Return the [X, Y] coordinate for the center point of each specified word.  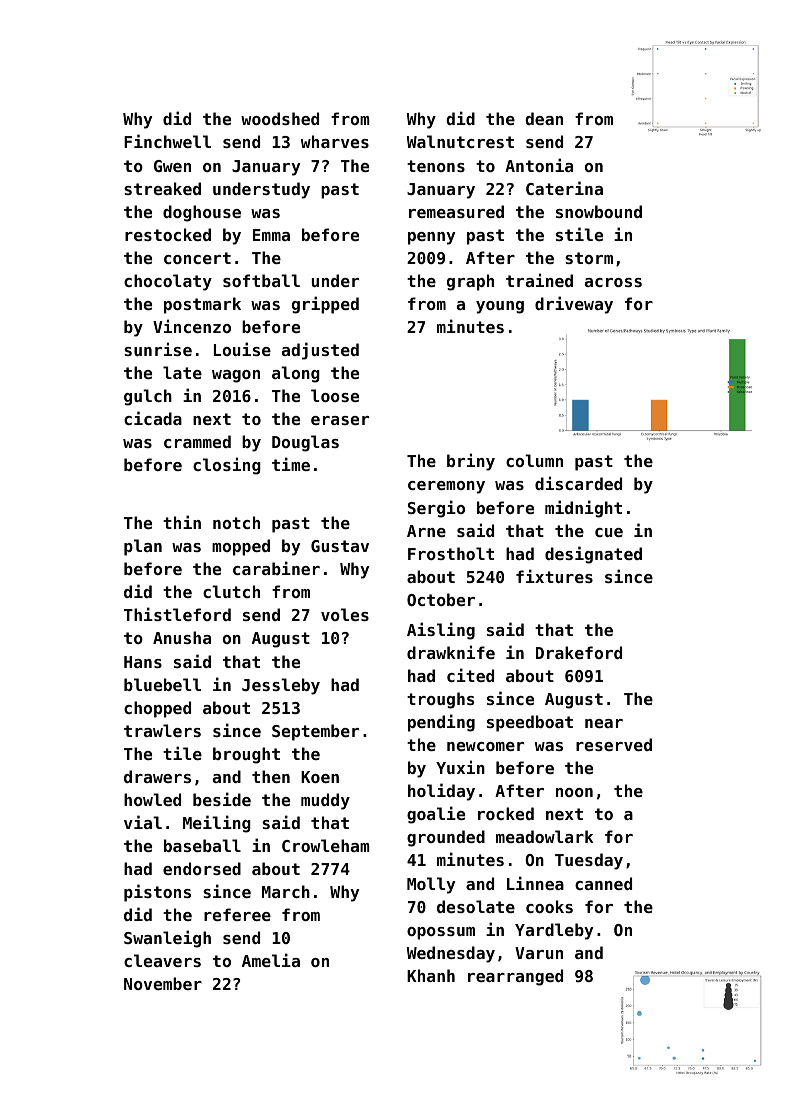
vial [143, 822]
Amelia [271, 960]
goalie [436, 815]
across [613, 282]
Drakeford [579, 652]
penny [431, 238]
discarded [578, 483]
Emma [271, 235]
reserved [614, 744]
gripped [325, 305]
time [291, 464]
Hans [143, 662]
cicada [153, 418]
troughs [440, 700]
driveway [574, 305]
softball [261, 280]
